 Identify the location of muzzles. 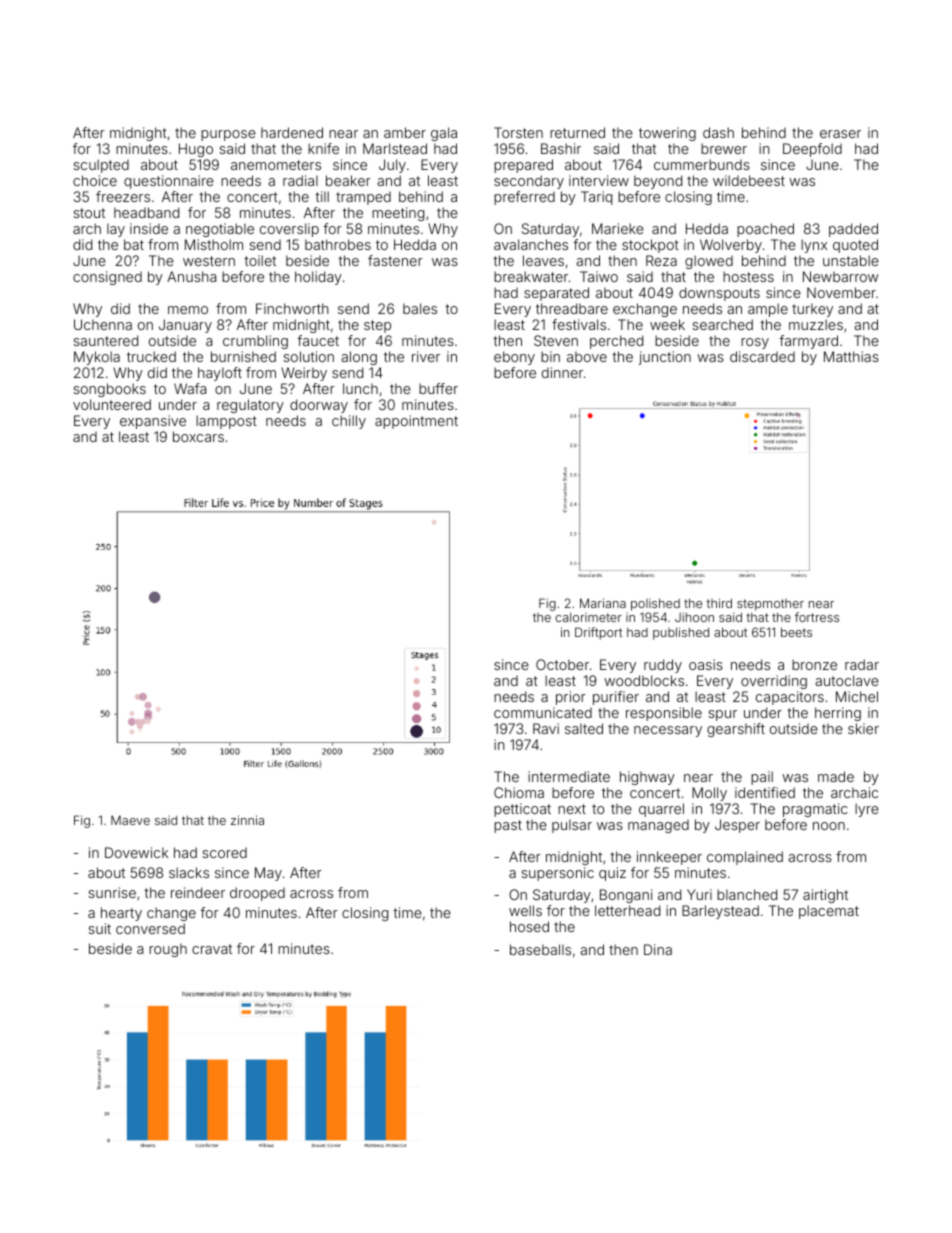
(816, 324).
